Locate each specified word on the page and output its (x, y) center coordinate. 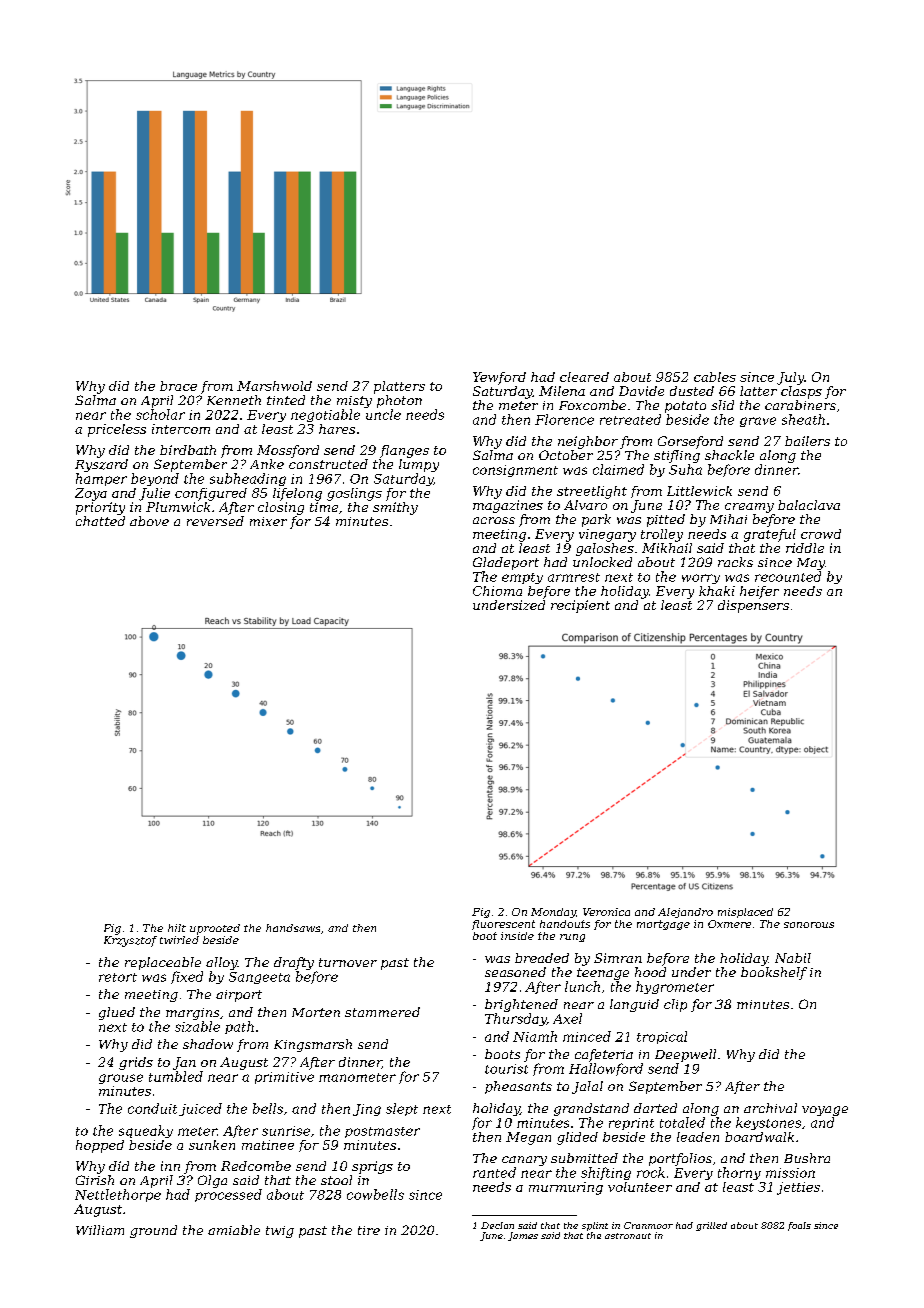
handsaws (293, 928)
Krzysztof (130, 941)
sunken (212, 1145)
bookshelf (774, 973)
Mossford (288, 451)
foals (799, 1226)
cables (715, 377)
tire (369, 1230)
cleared (584, 377)
